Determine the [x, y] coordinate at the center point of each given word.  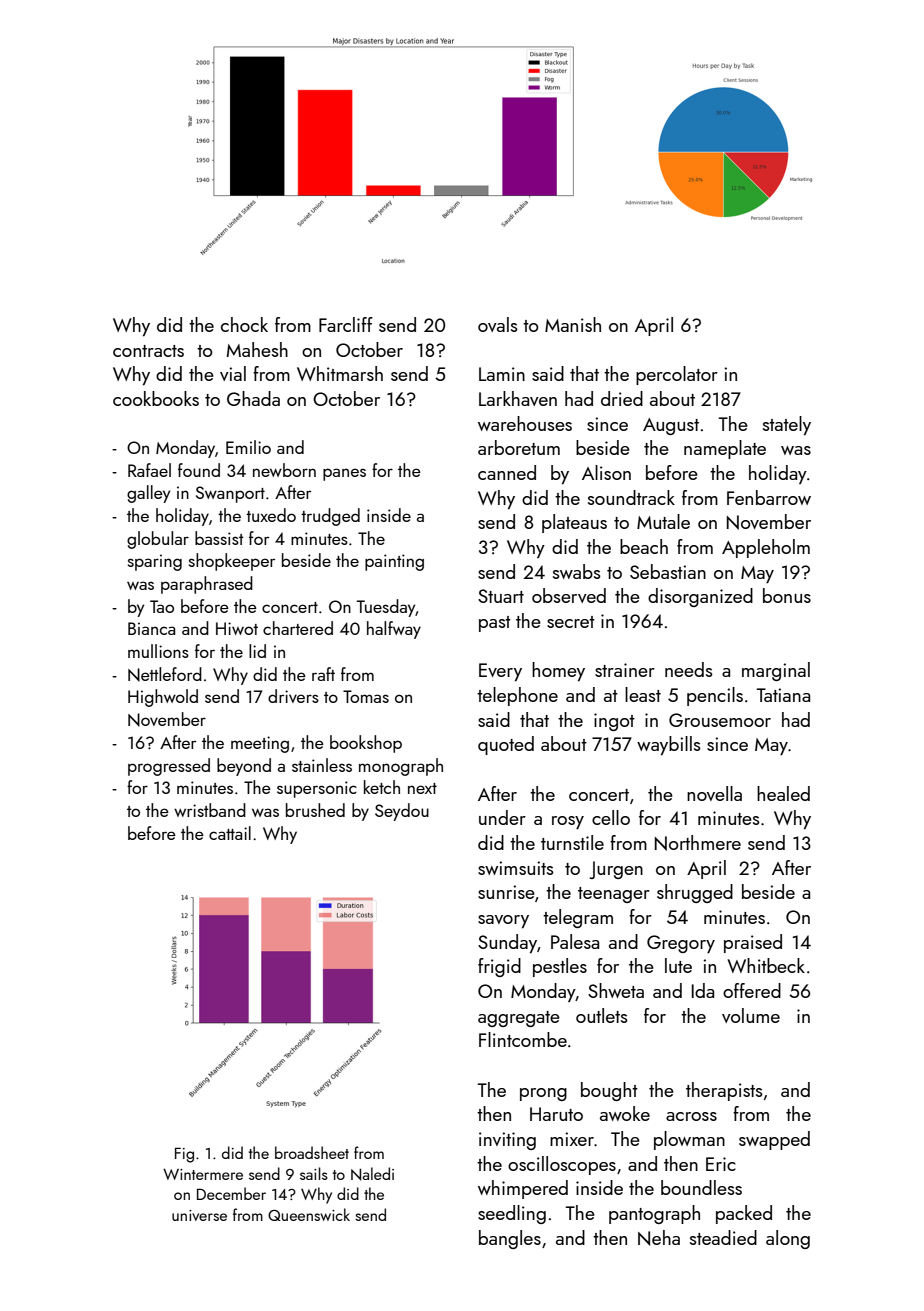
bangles [510, 1239]
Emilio [248, 447]
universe [199, 1215]
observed [569, 595]
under [502, 817]
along [788, 1239]
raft [323, 674]
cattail [230, 833]
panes [344, 474]
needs [689, 669]
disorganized [700, 597]
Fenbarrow [769, 497]
